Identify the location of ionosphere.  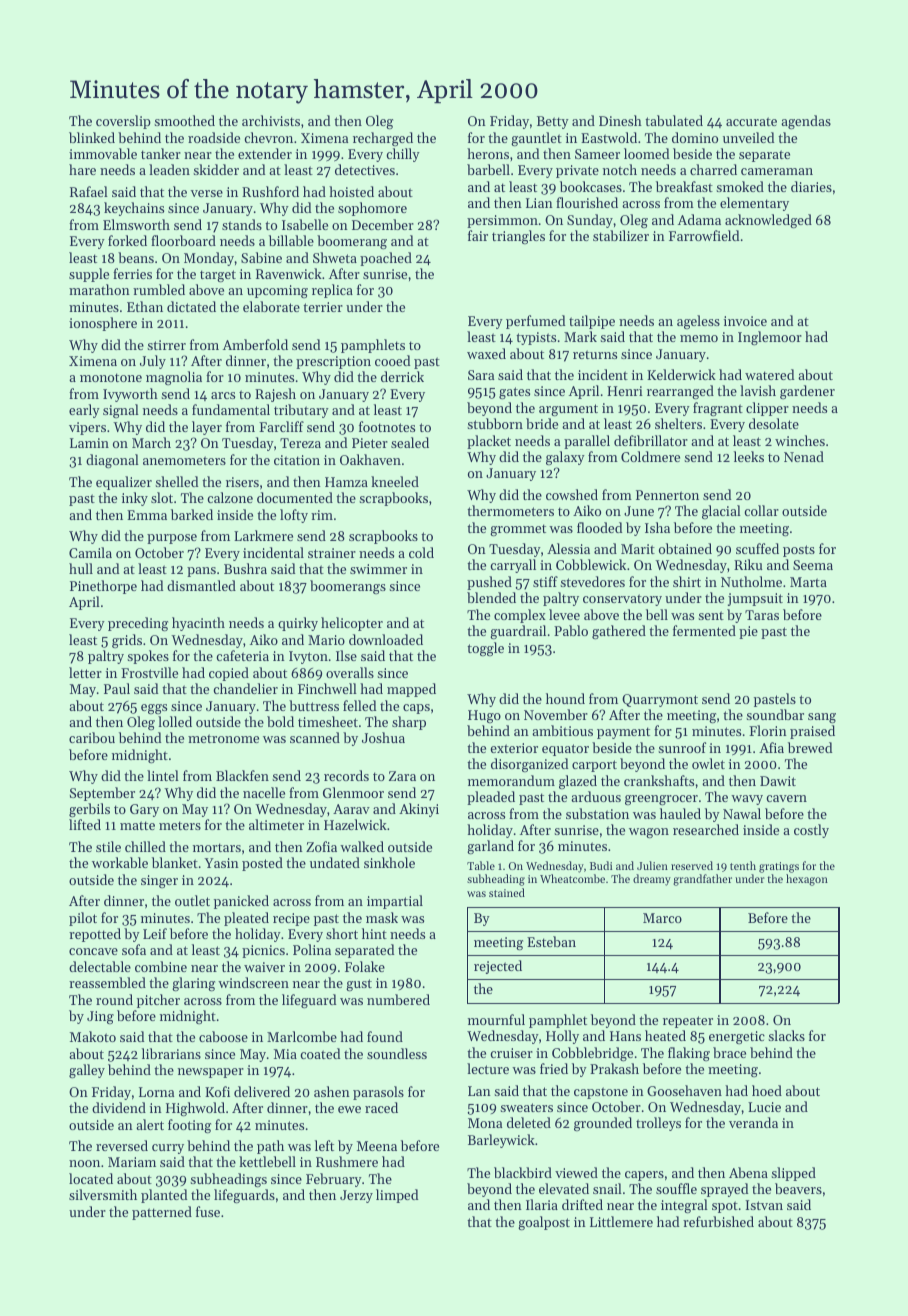
(103, 324).
